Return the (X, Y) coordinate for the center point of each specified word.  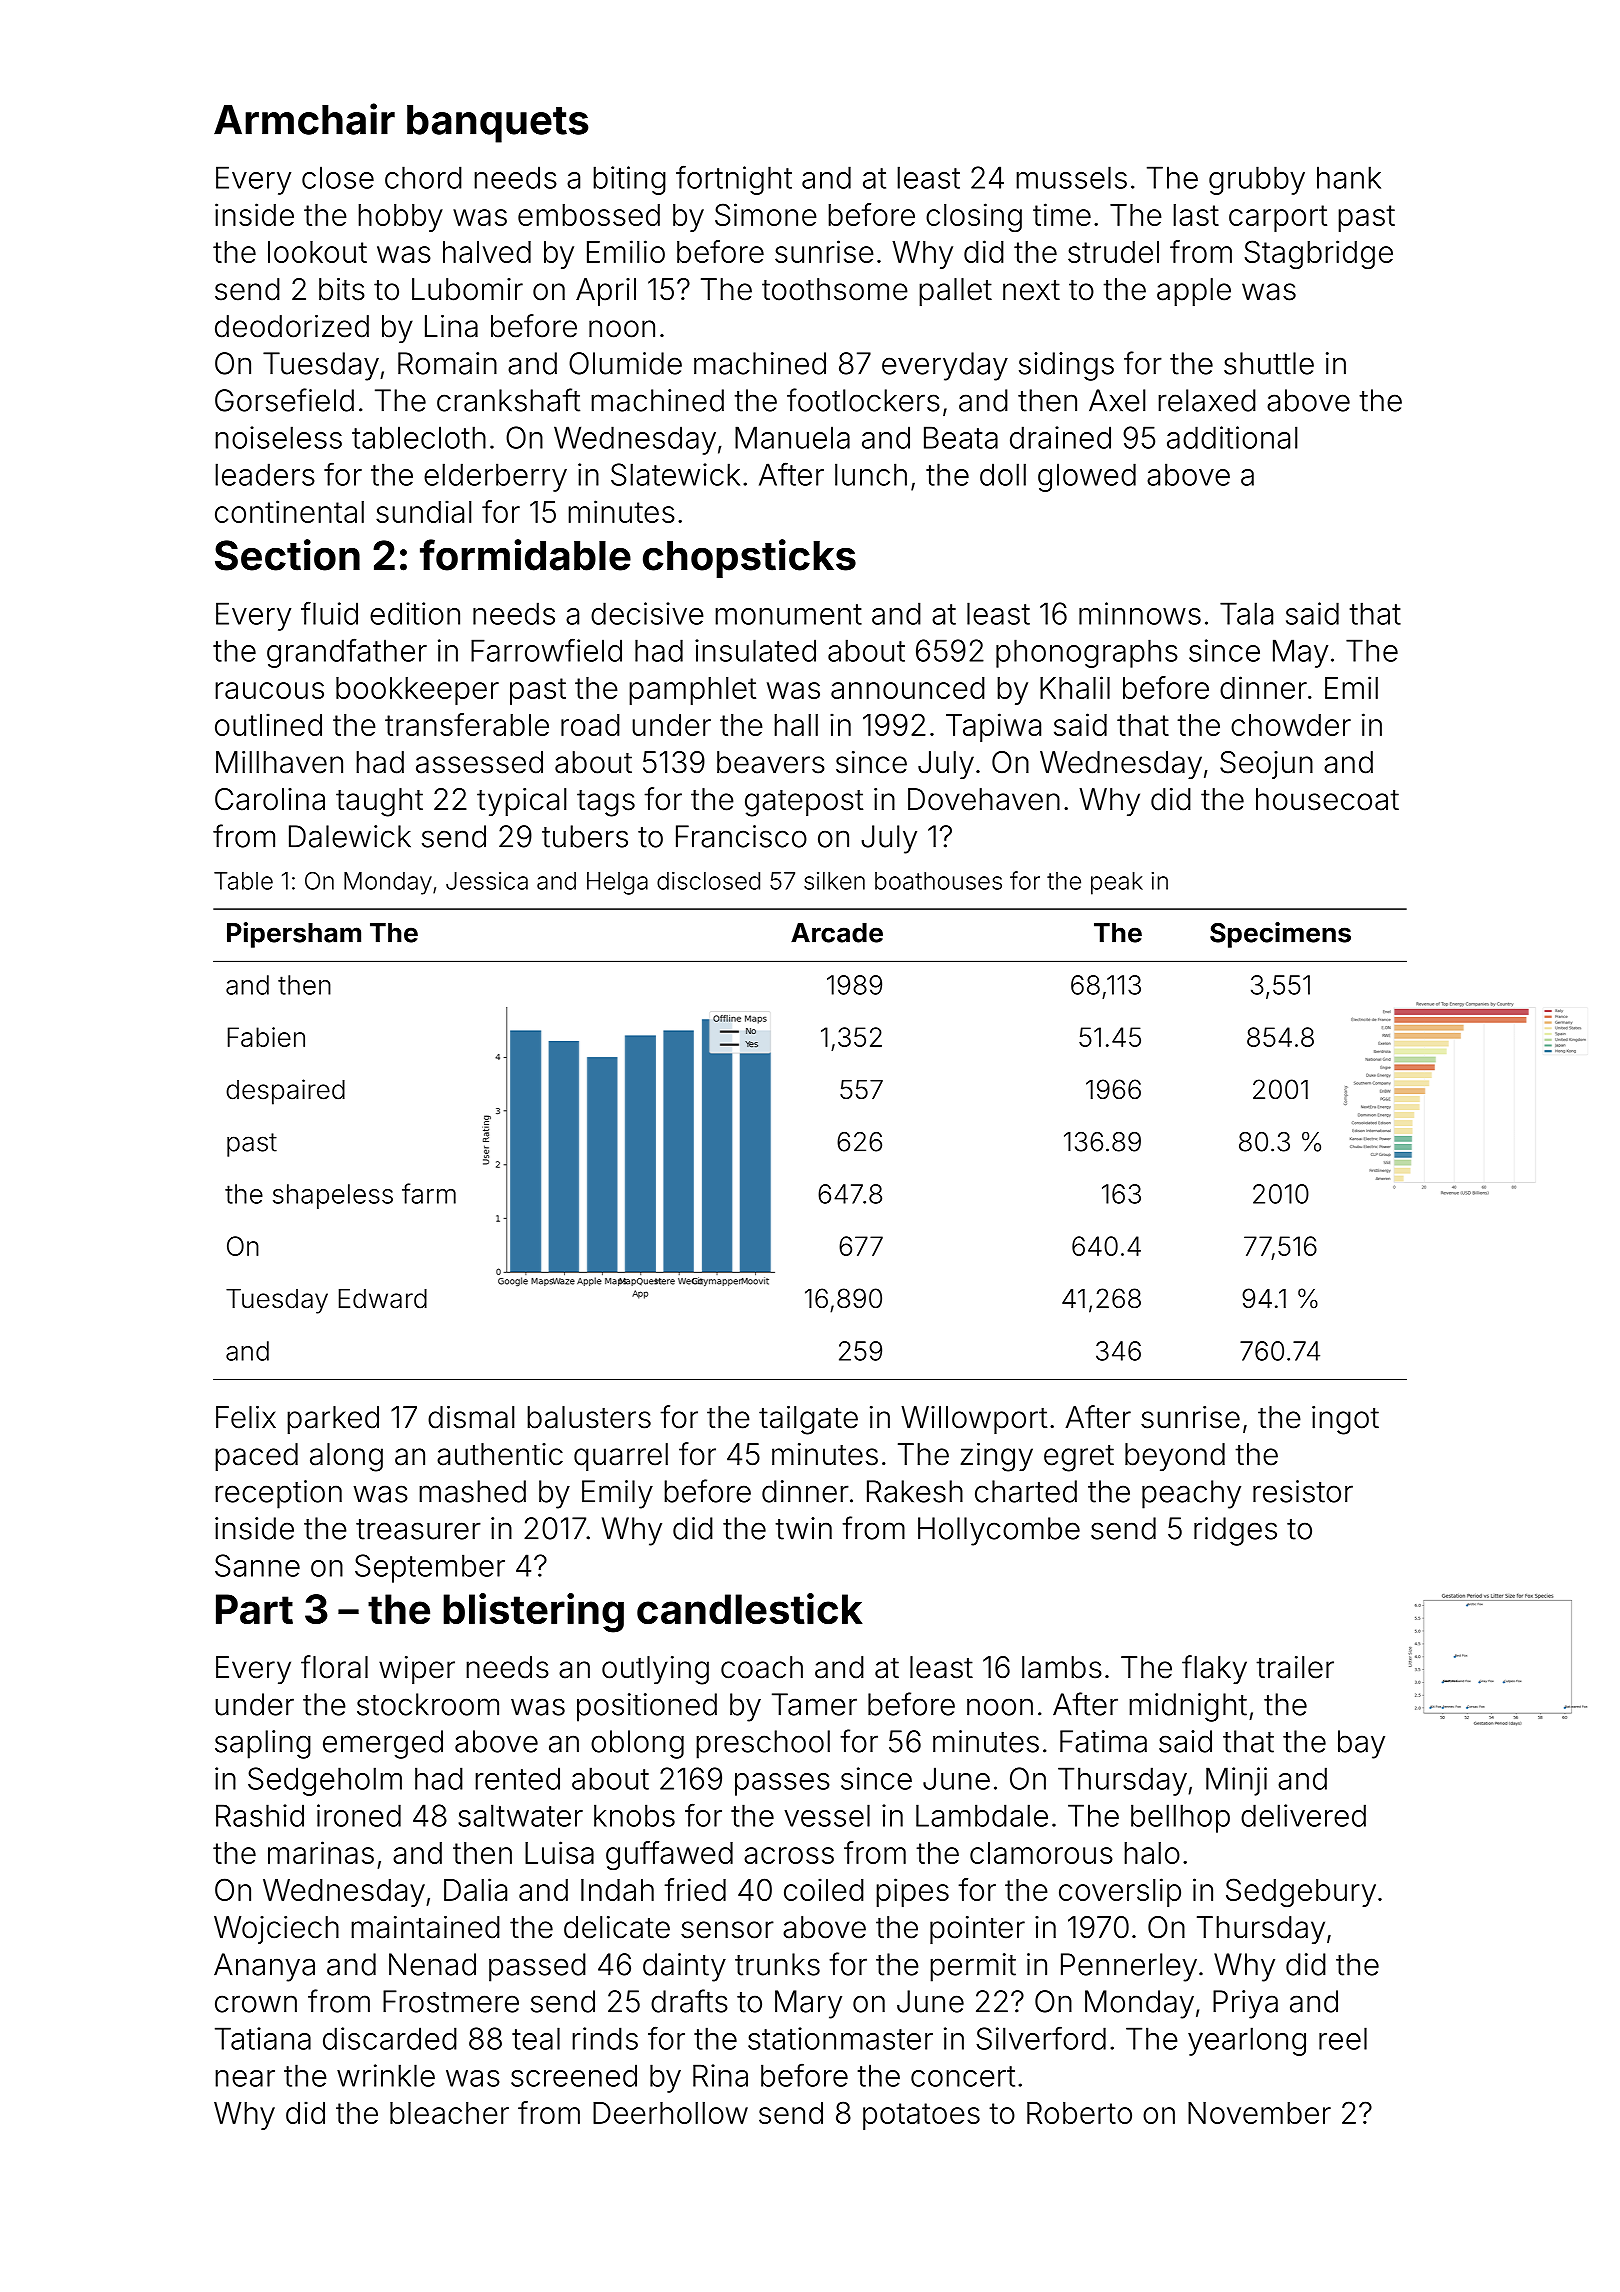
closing (974, 217)
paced (256, 1457)
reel (1343, 2038)
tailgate (808, 1420)
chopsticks (749, 558)
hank (1349, 177)
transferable (467, 724)
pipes (912, 1892)
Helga (617, 883)
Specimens (1280, 935)
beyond (1175, 1457)
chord (423, 177)
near (245, 2078)
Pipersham (294, 935)
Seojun (1266, 765)
